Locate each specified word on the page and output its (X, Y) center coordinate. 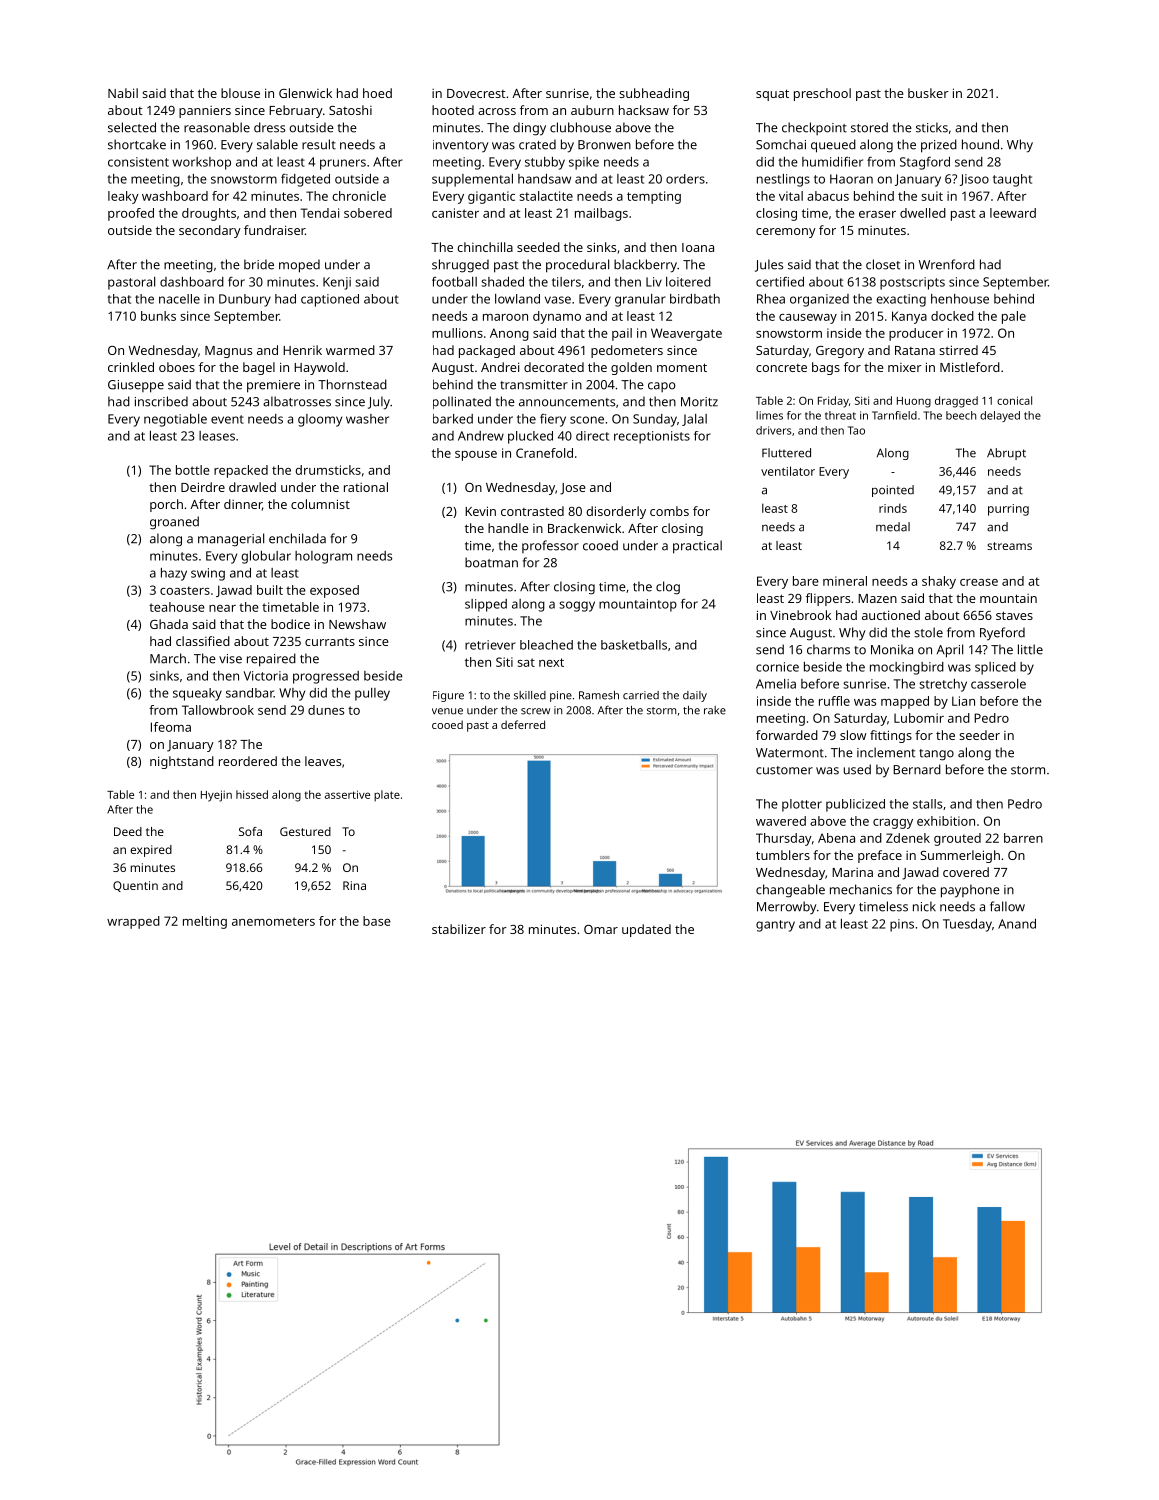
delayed (1000, 416)
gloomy (320, 420)
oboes (177, 367)
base (377, 921)
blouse (240, 93)
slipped (486, 605)
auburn (592, 110)
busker (928, 93)
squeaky (197, 694)
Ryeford (1002, 634)
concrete (781, 368)
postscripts (912, 283)
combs (669, 511)
